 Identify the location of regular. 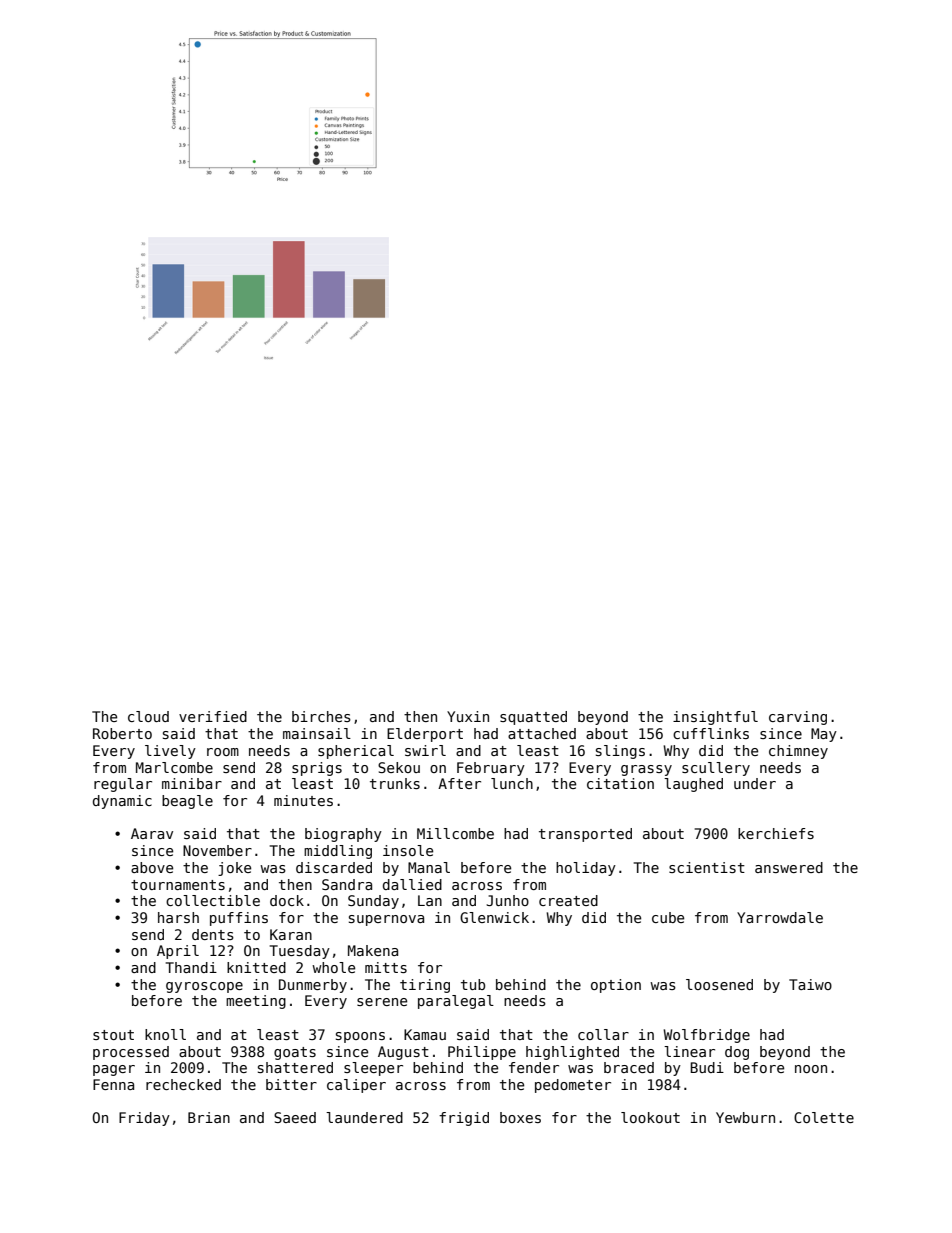
(123, 785).
